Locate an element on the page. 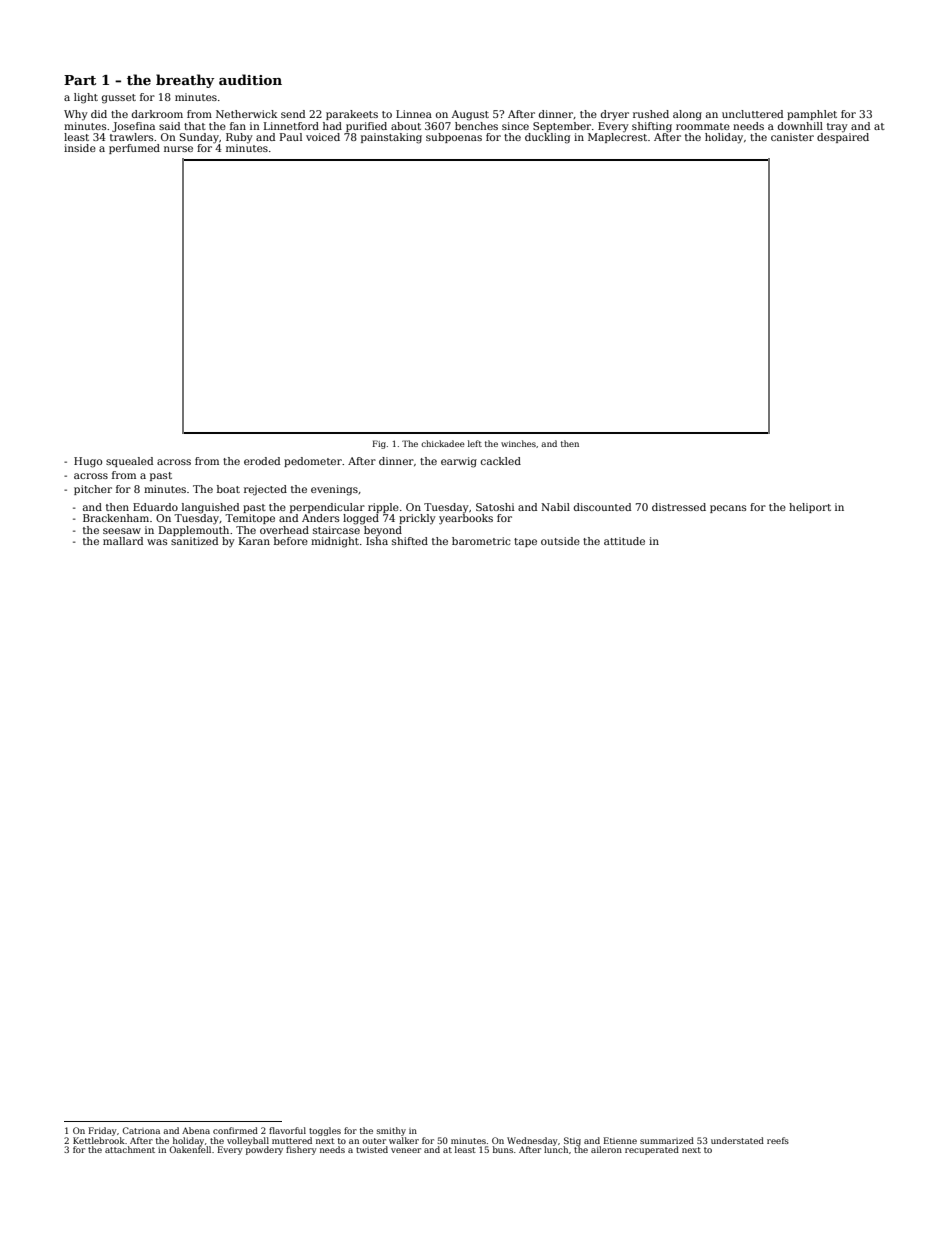  outside is located at coordinates (560, 541).
